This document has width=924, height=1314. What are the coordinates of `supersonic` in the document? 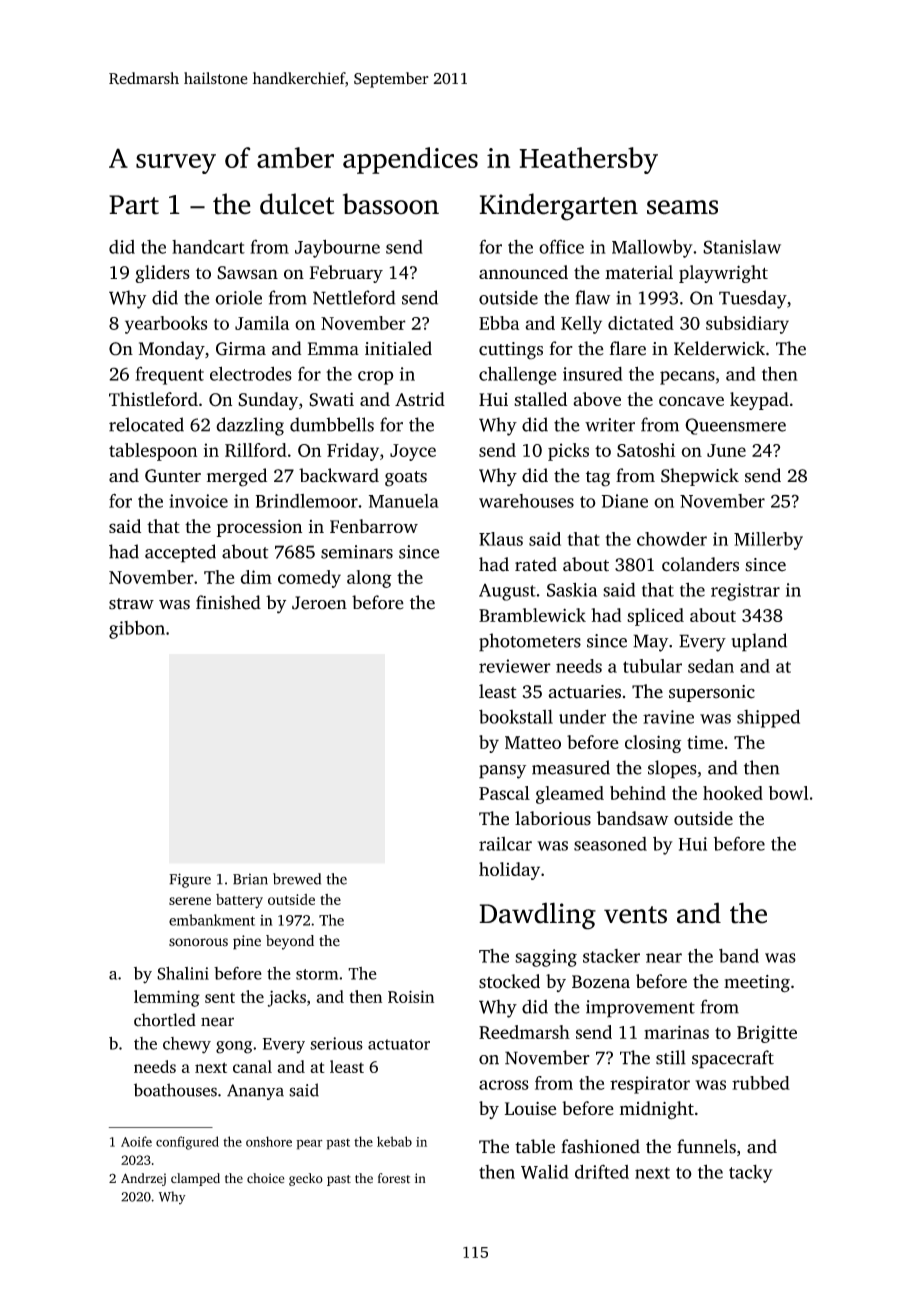 It's located at (712, 693).
